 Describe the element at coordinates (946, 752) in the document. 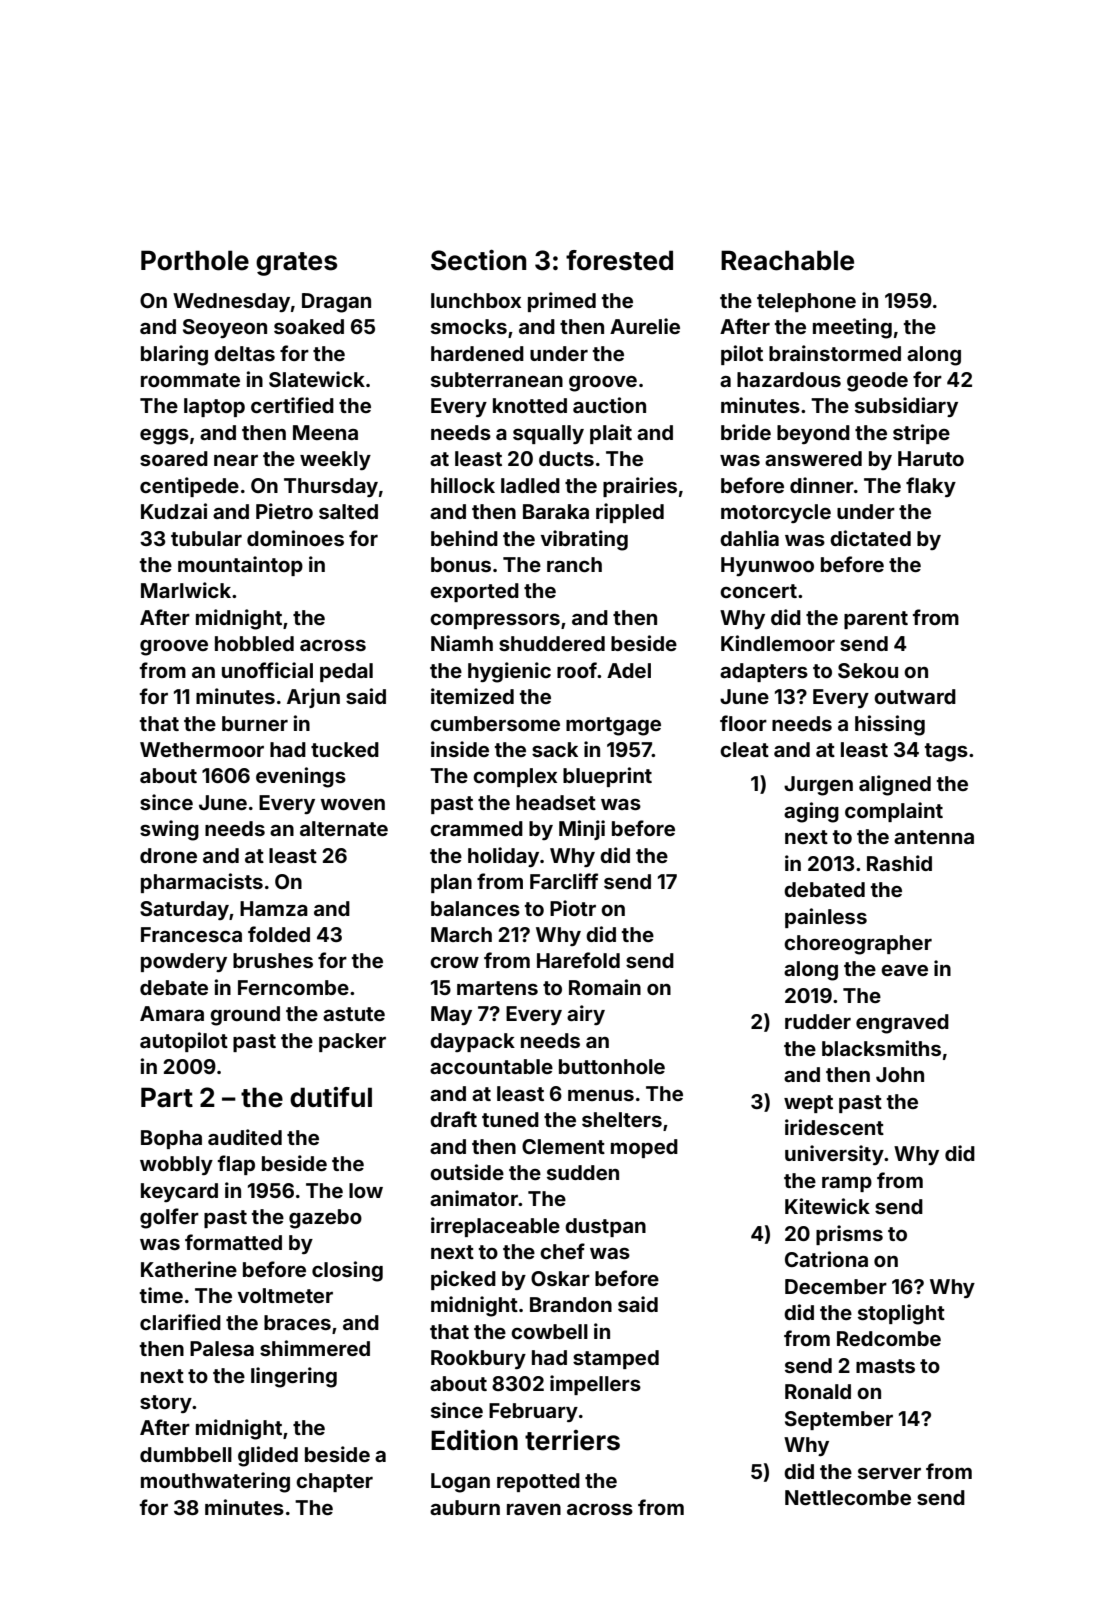

I see `tags` at that location.
